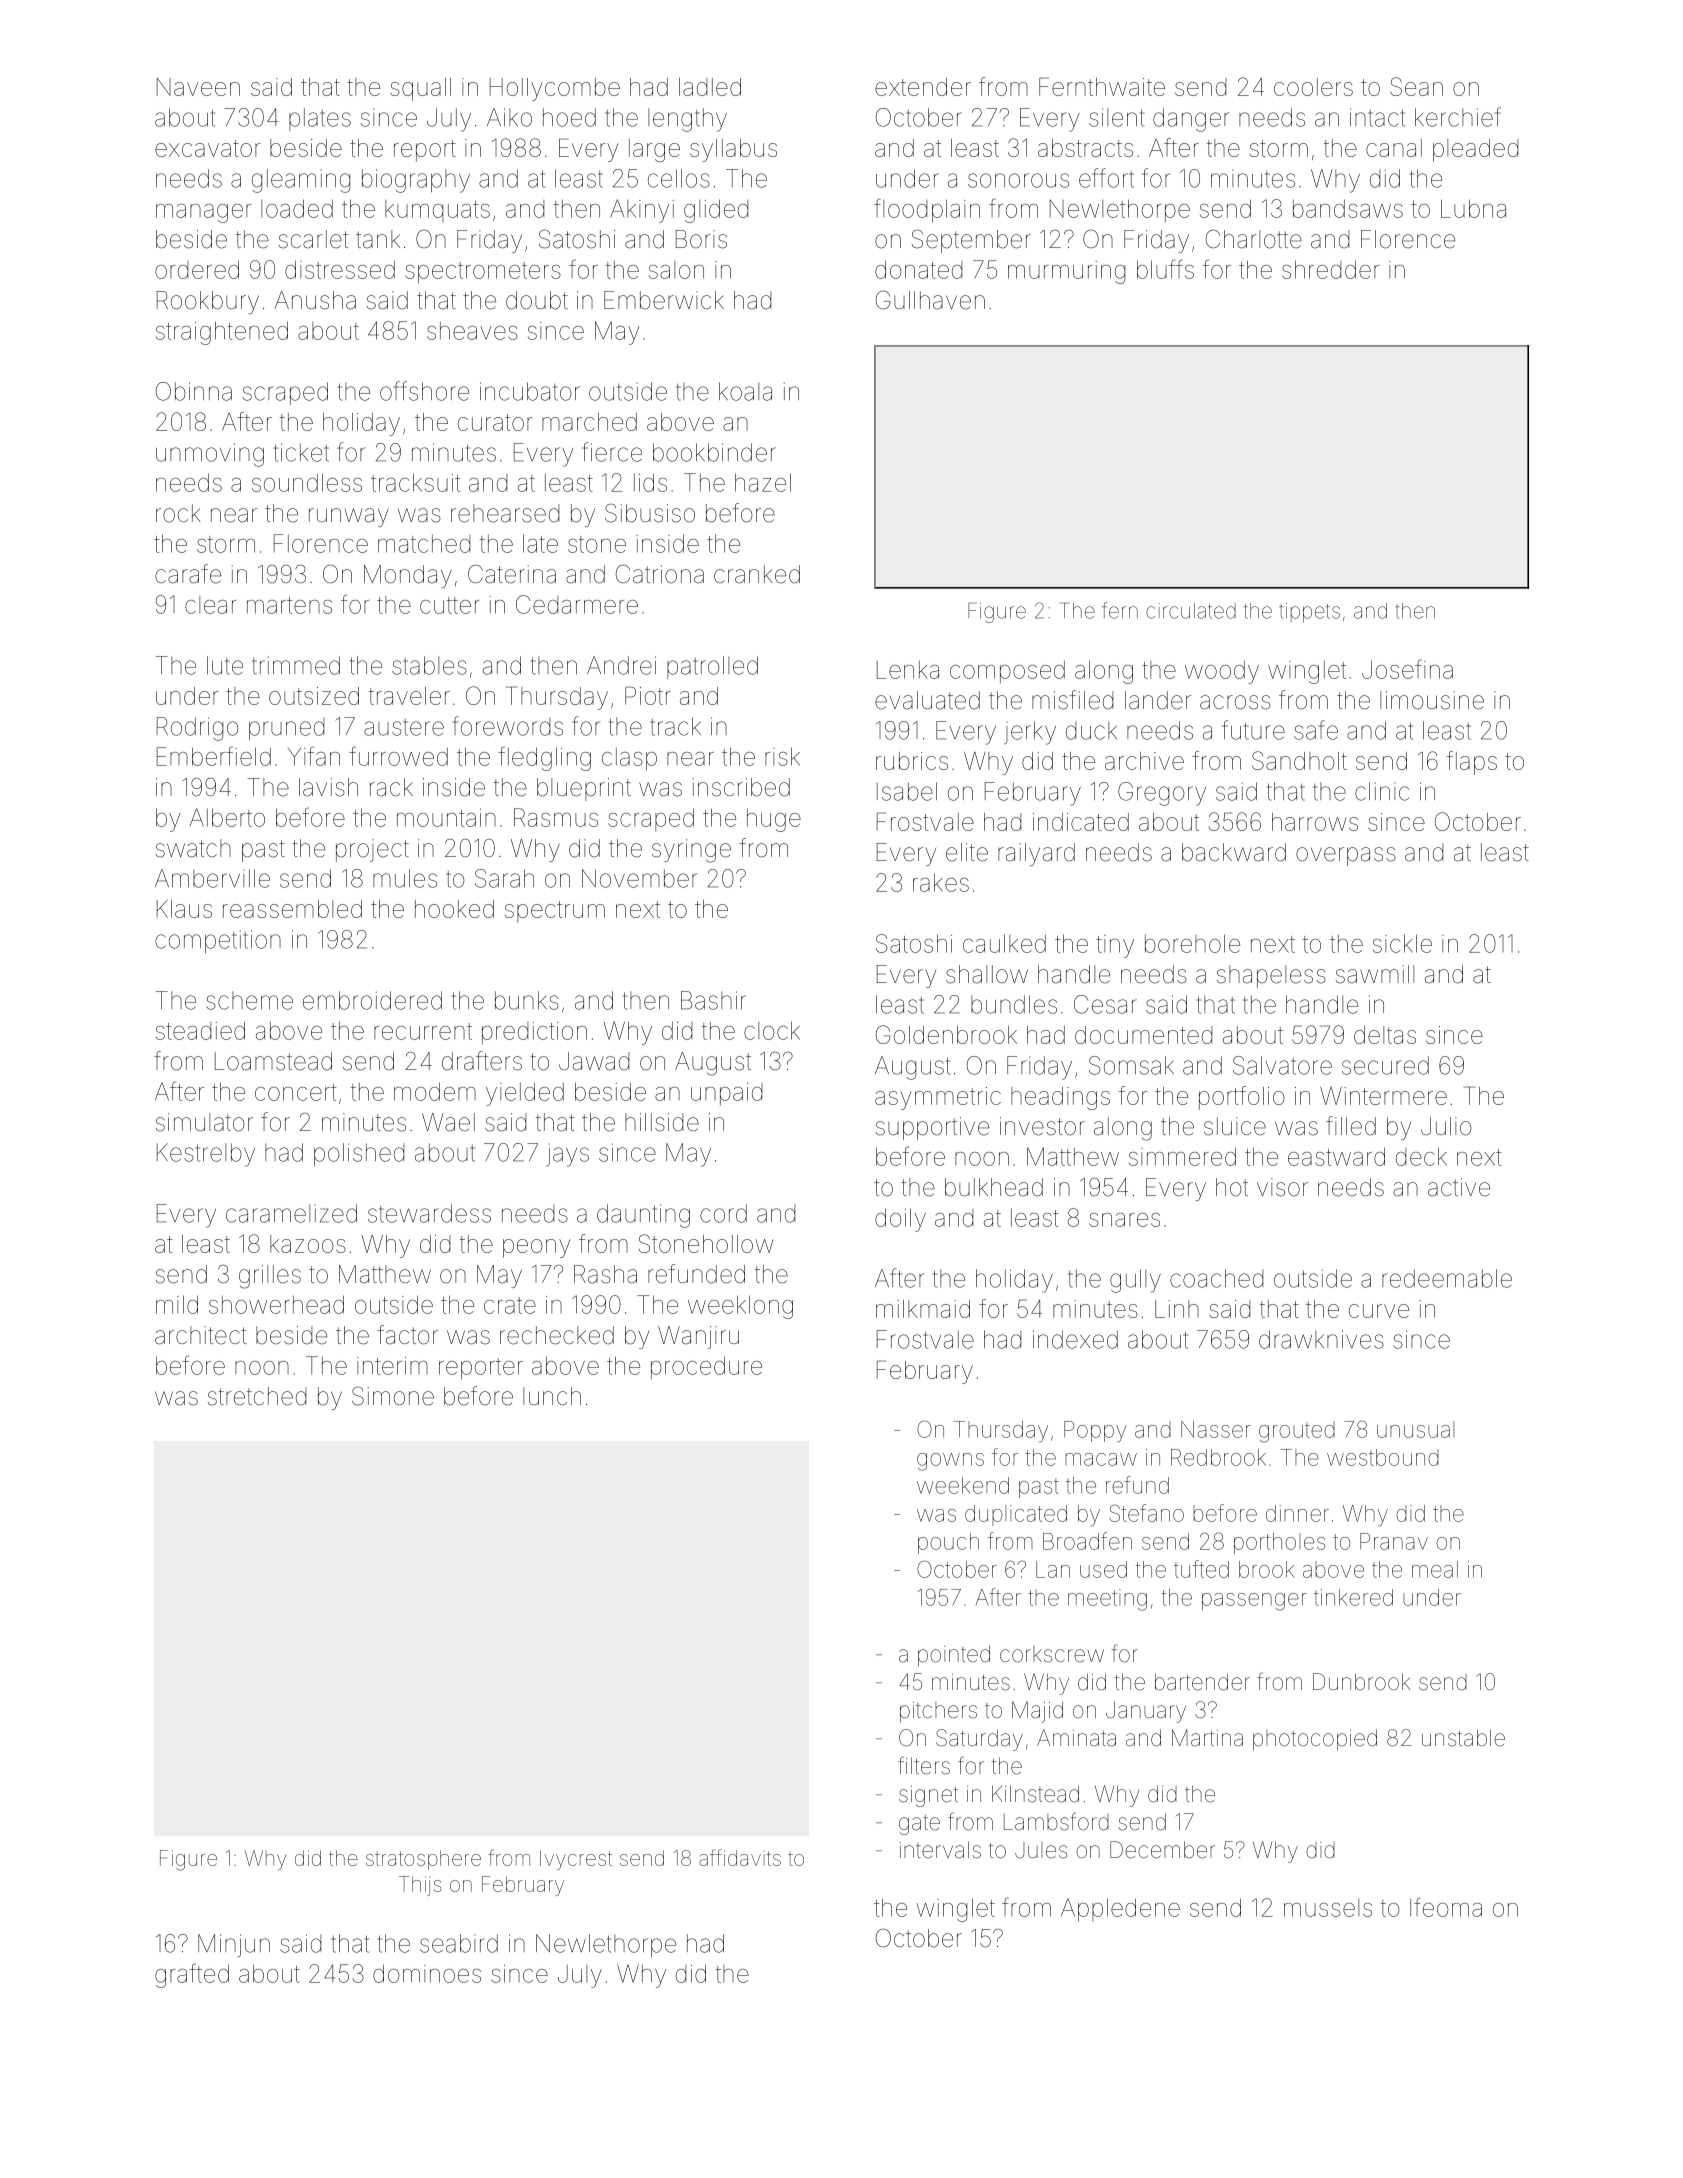 The height and width of the screenshot is (2178, 1683). What do you see at coordinates (1234, 852) in the screenshot?
I see `backward` at bounding box center [1234, 852].
